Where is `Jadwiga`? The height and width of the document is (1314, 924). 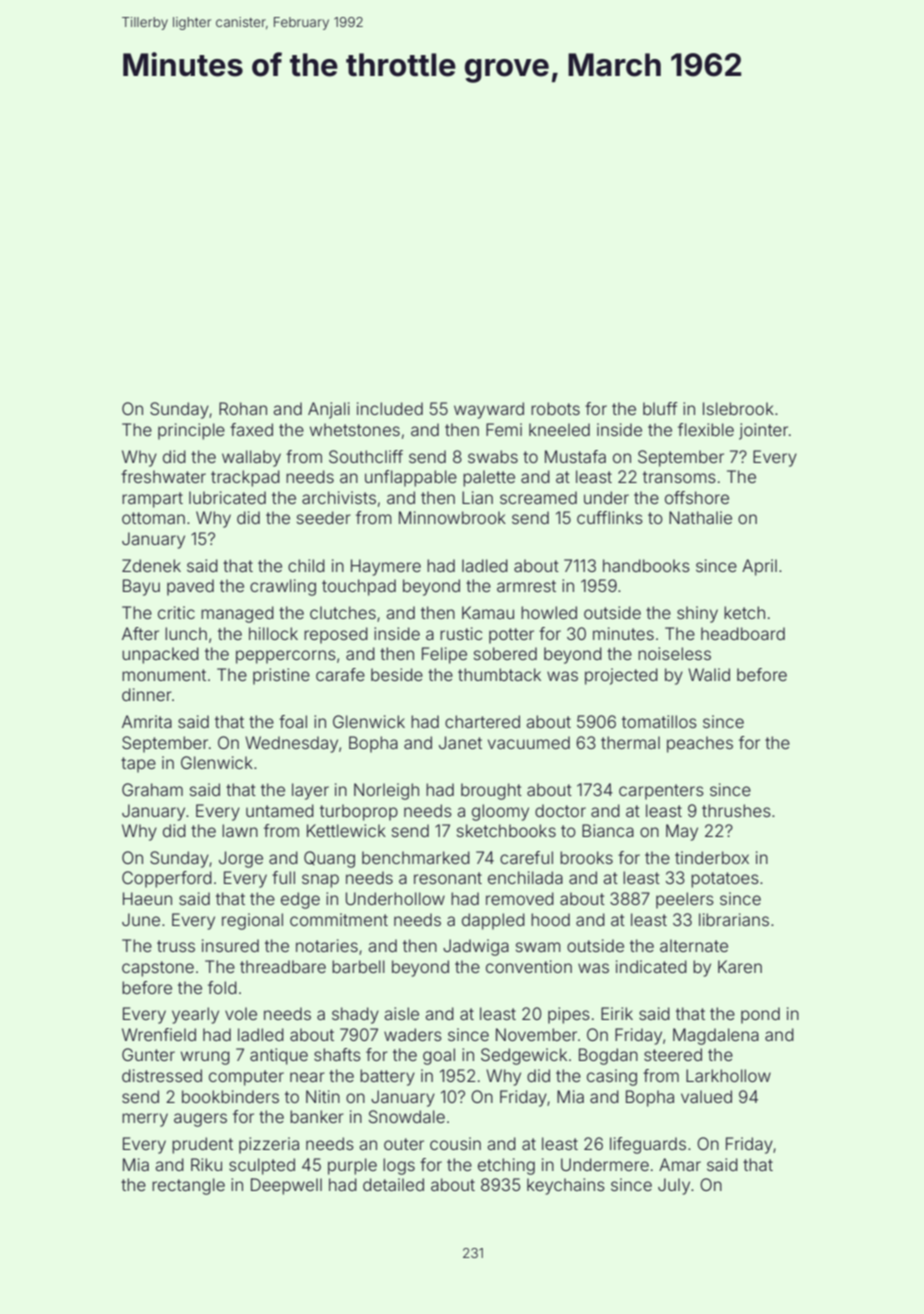 Jadwiga is located at coordinates (476, 947).
